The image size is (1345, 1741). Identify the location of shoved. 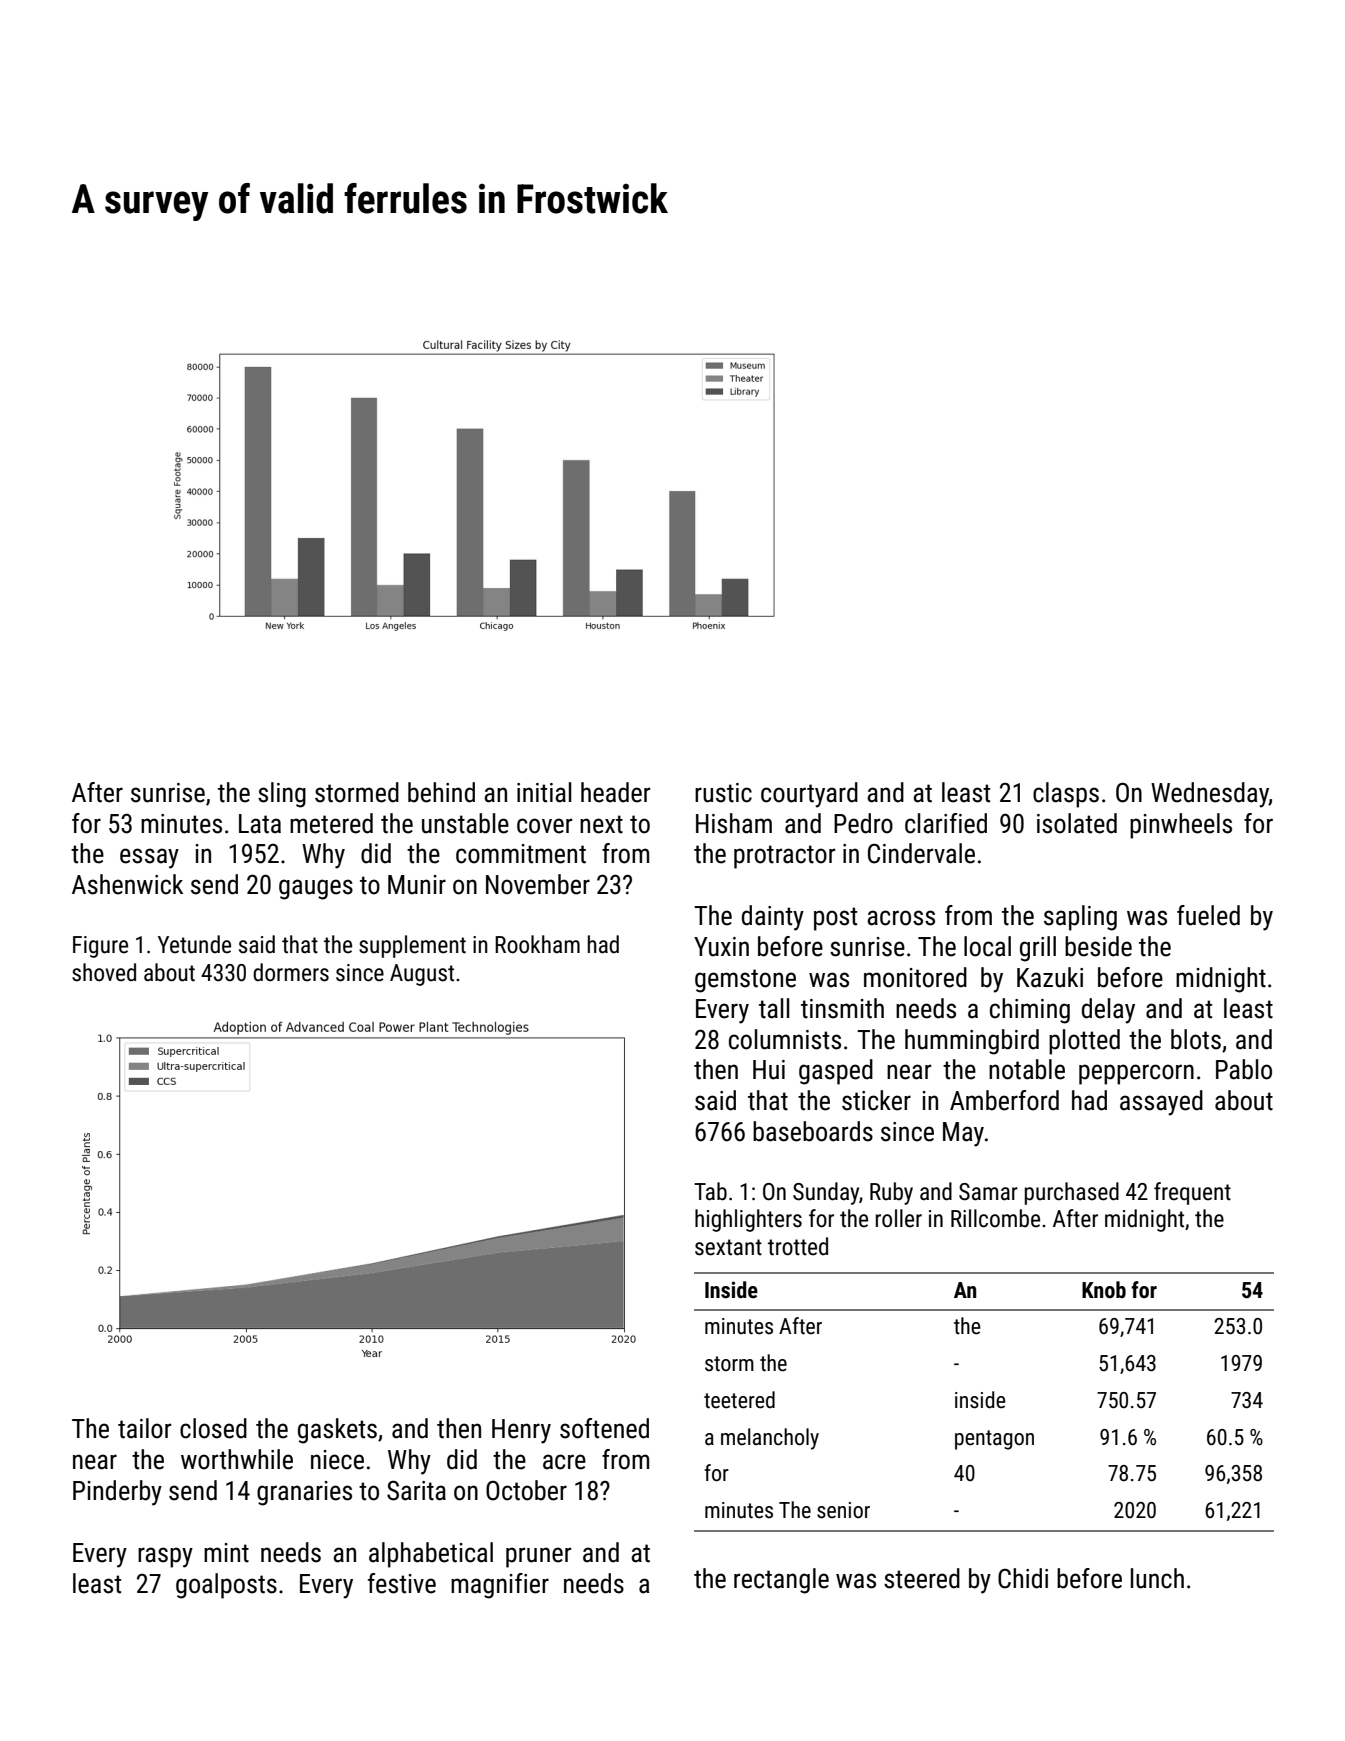
(104, 972).
